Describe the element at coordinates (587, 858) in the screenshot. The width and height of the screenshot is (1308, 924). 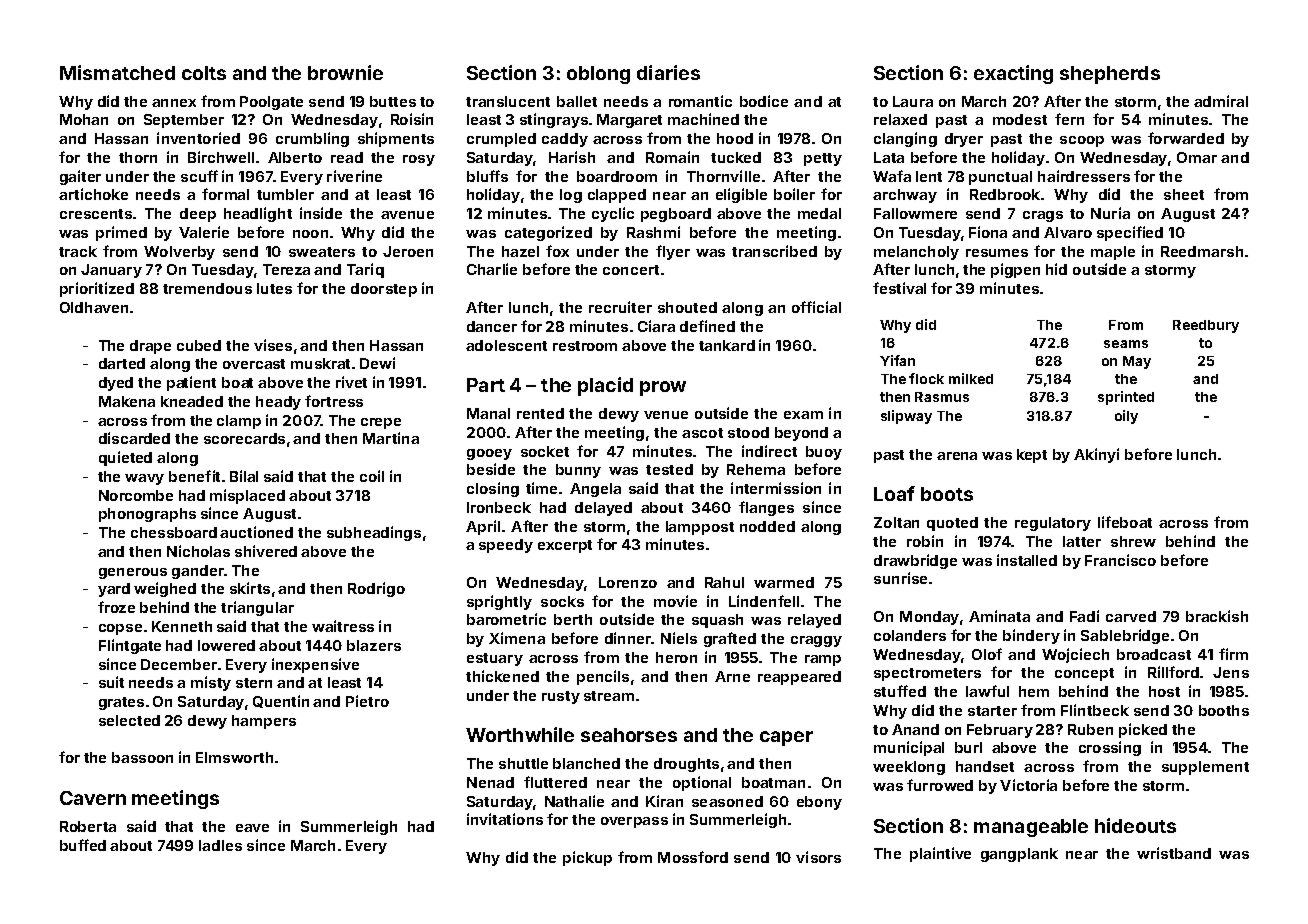
I see `pickup` at that location.
